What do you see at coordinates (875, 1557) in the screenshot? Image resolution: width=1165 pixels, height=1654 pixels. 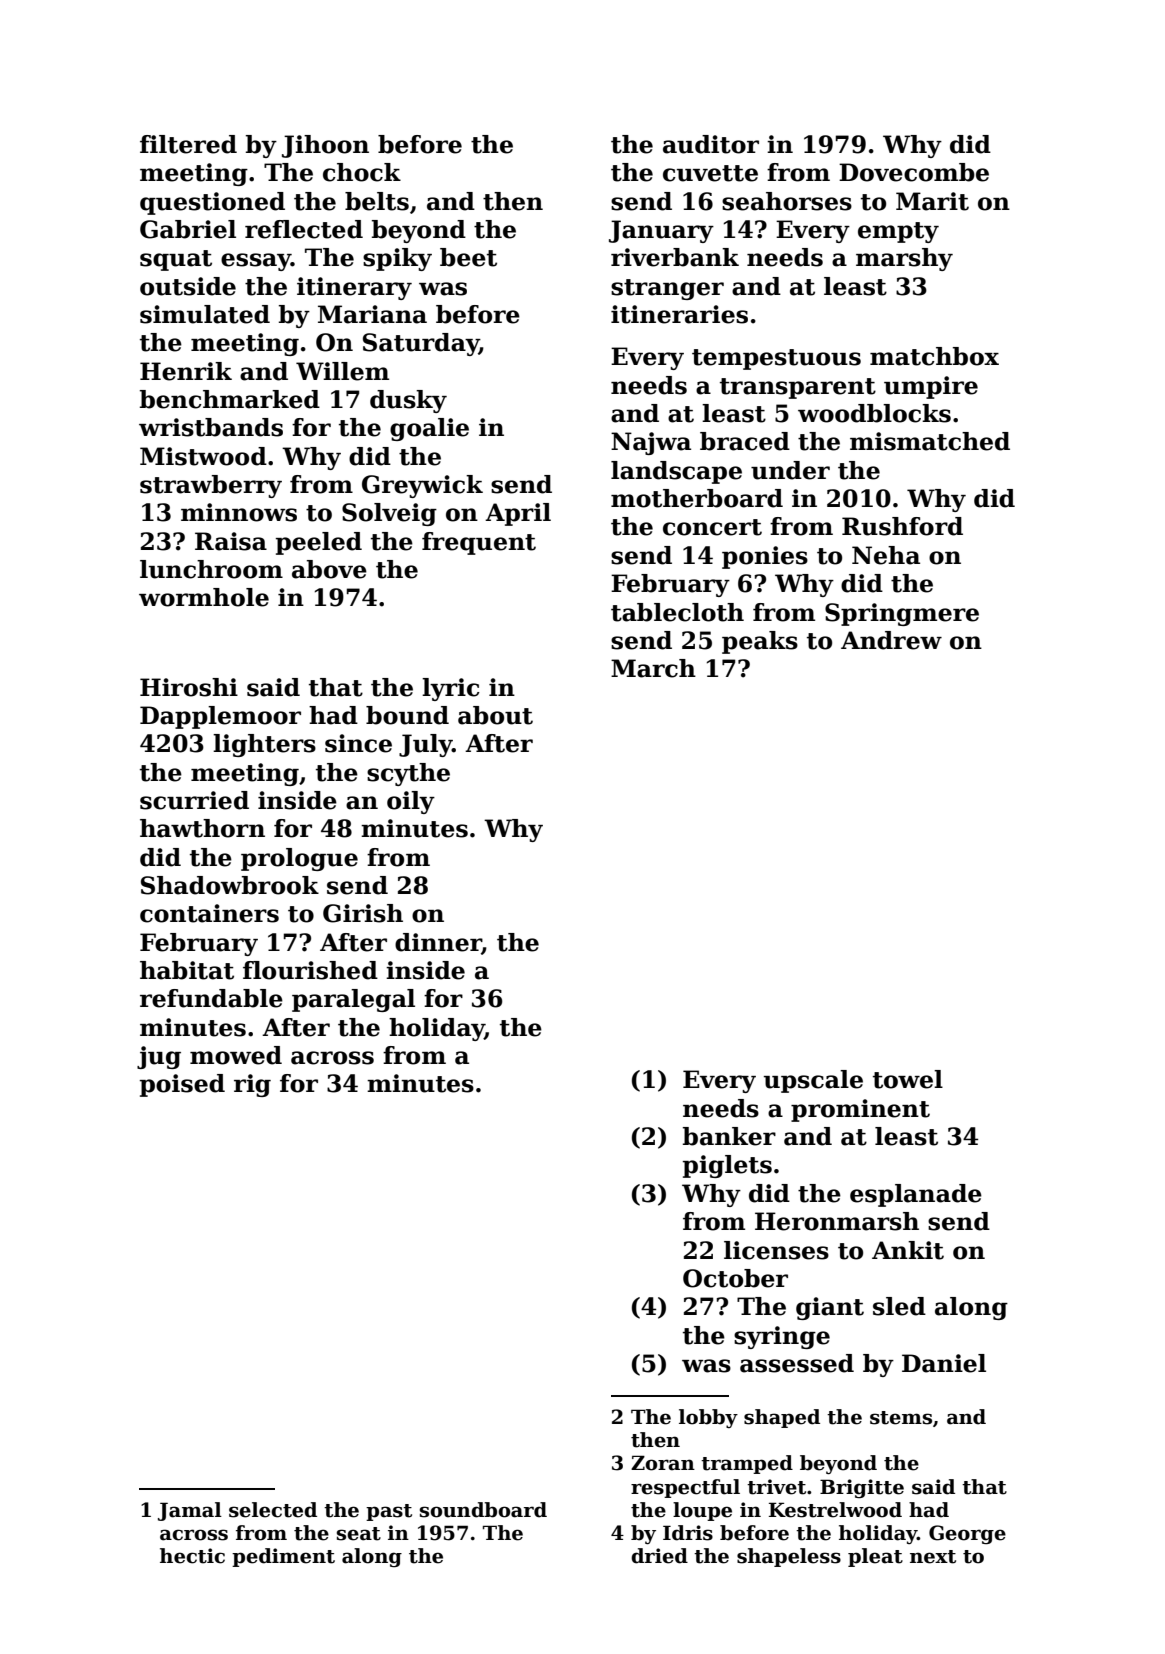 I see `pleat` at bounding box center [875, 1557].
